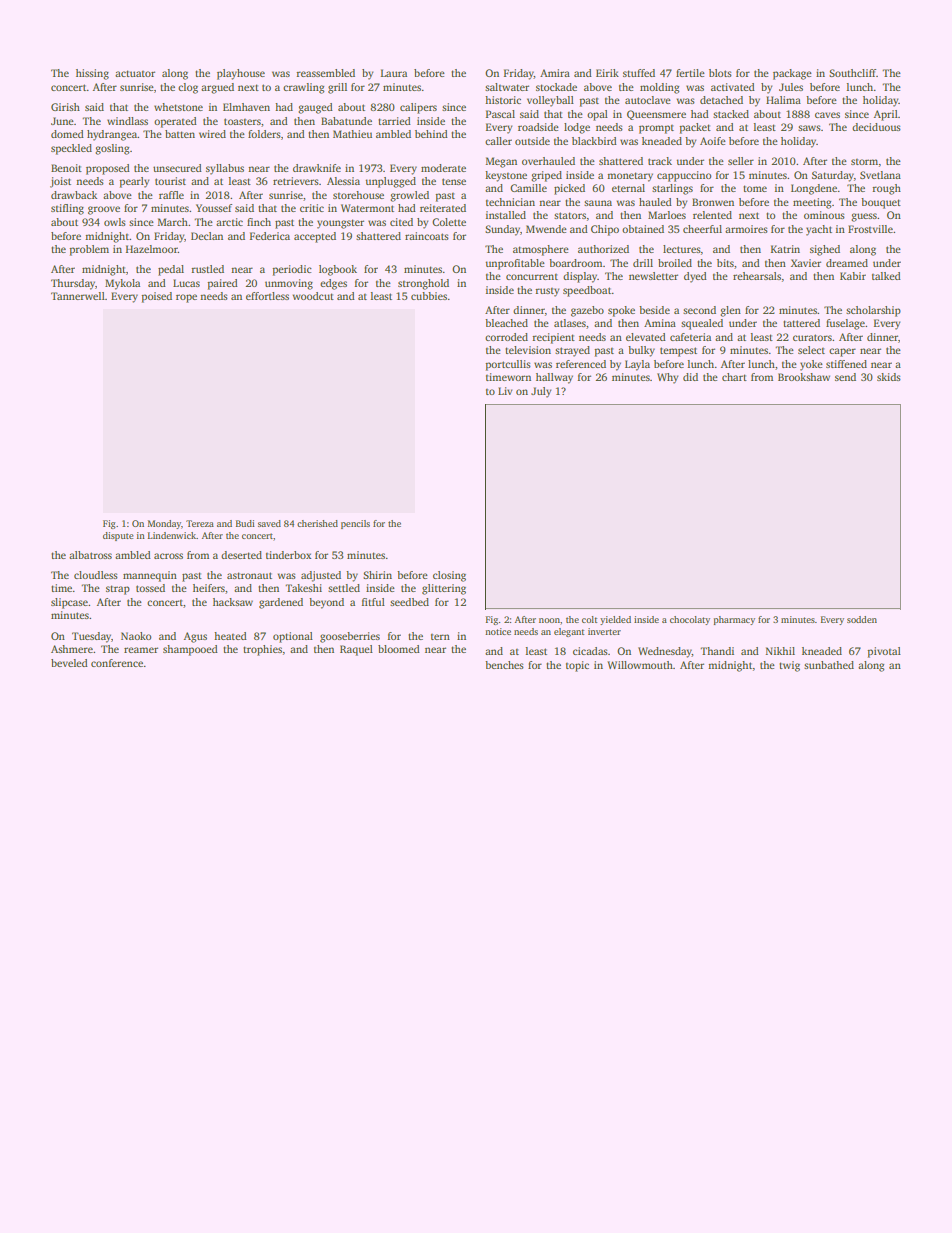  What do you see at coordinates (864, 162) in the document?
I see `storm` at bounding box center [864, 162].
